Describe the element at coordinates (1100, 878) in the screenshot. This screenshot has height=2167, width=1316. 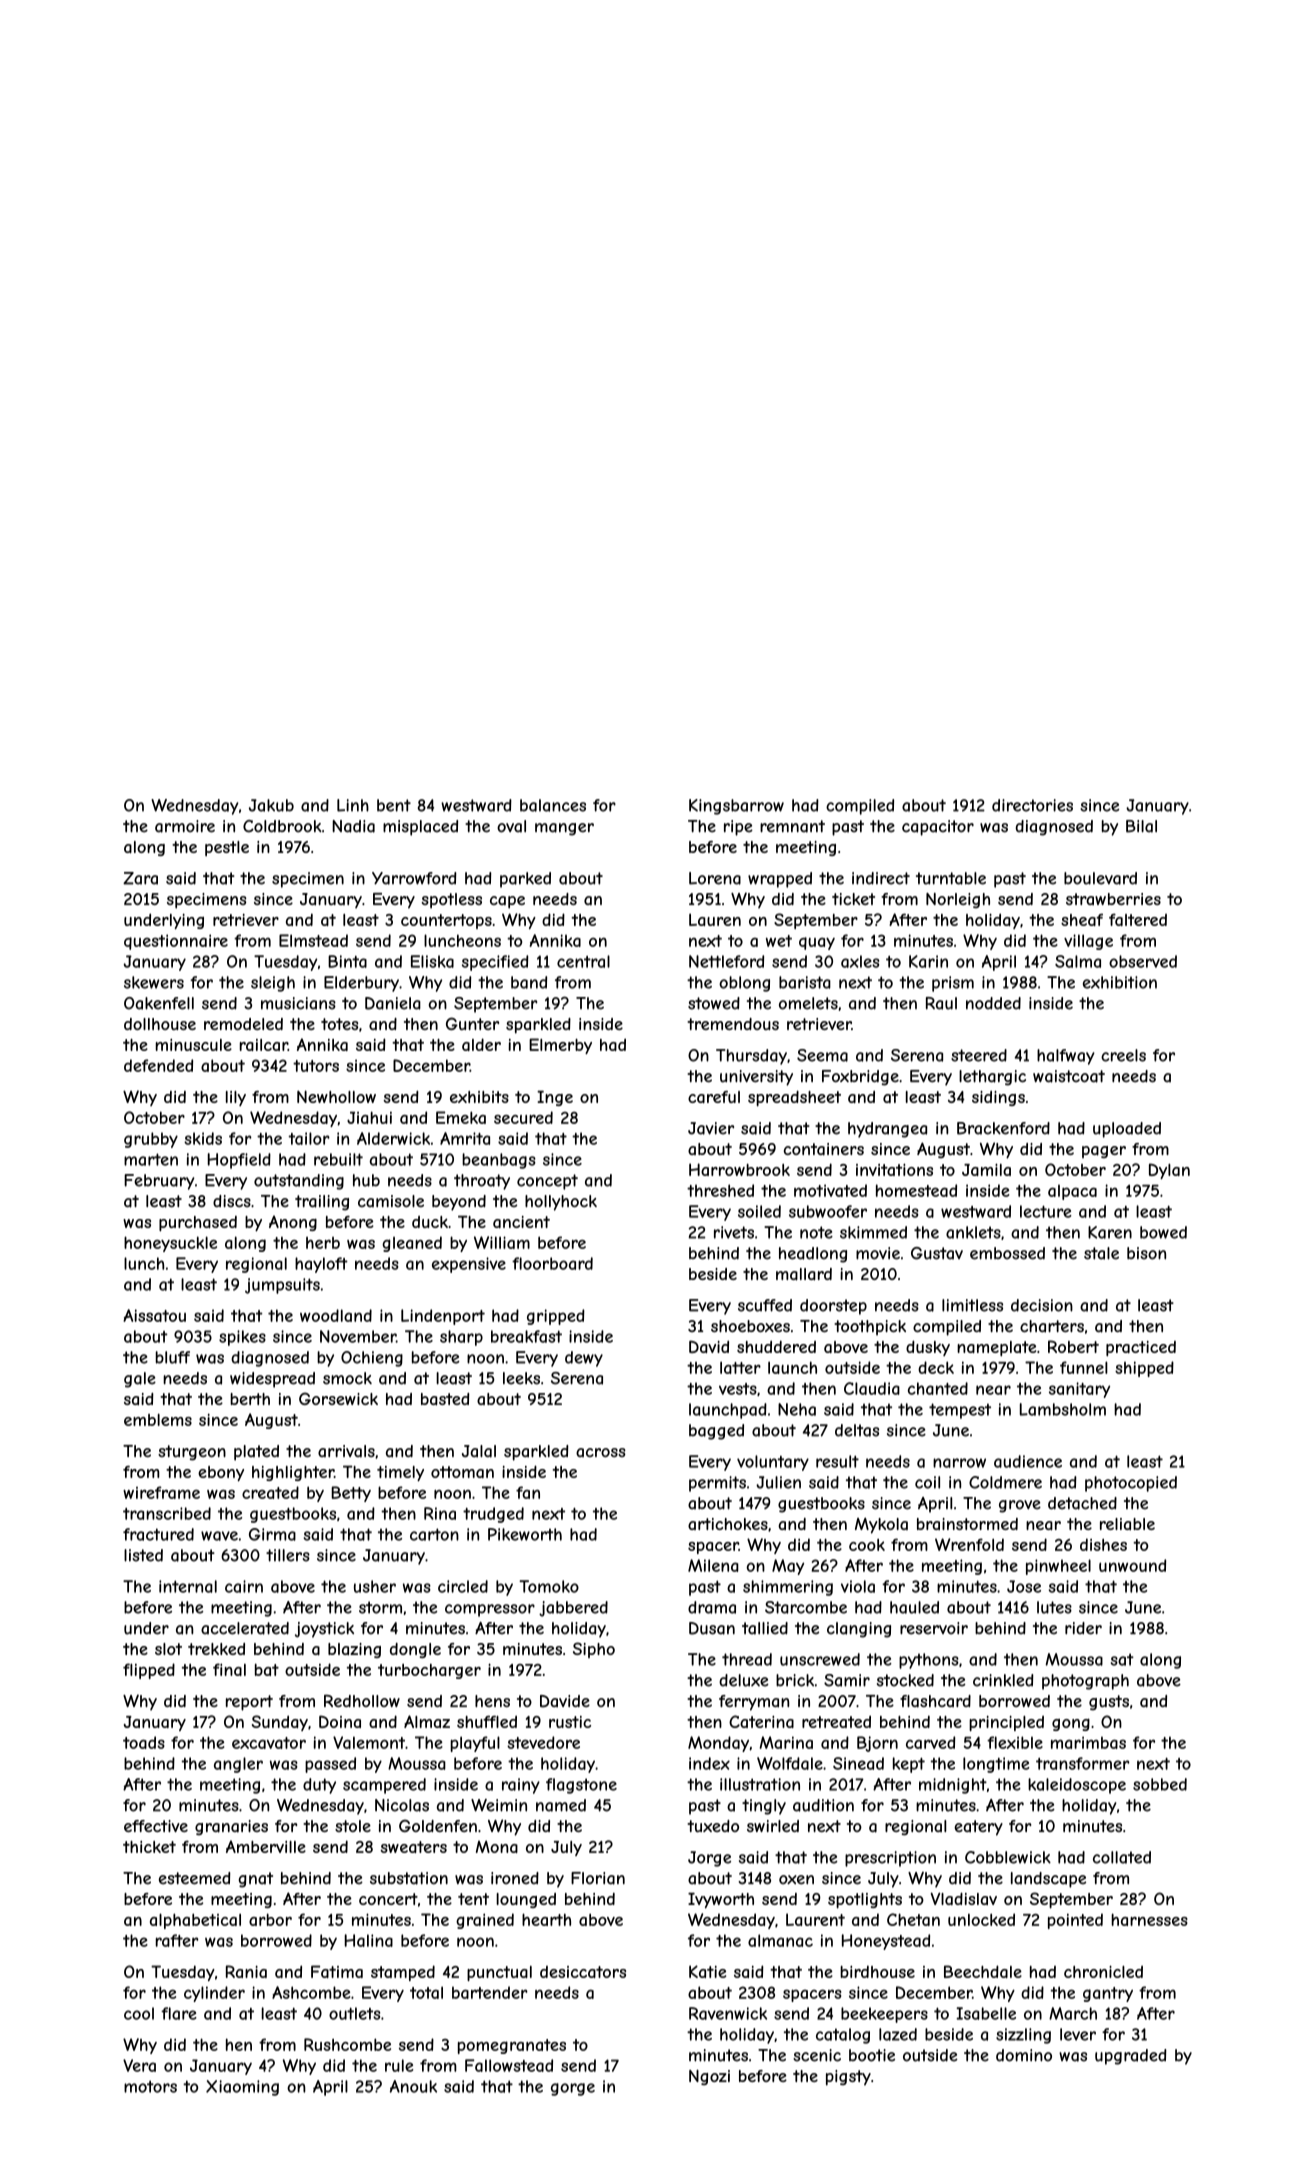
I see `boulevard` at that location.
